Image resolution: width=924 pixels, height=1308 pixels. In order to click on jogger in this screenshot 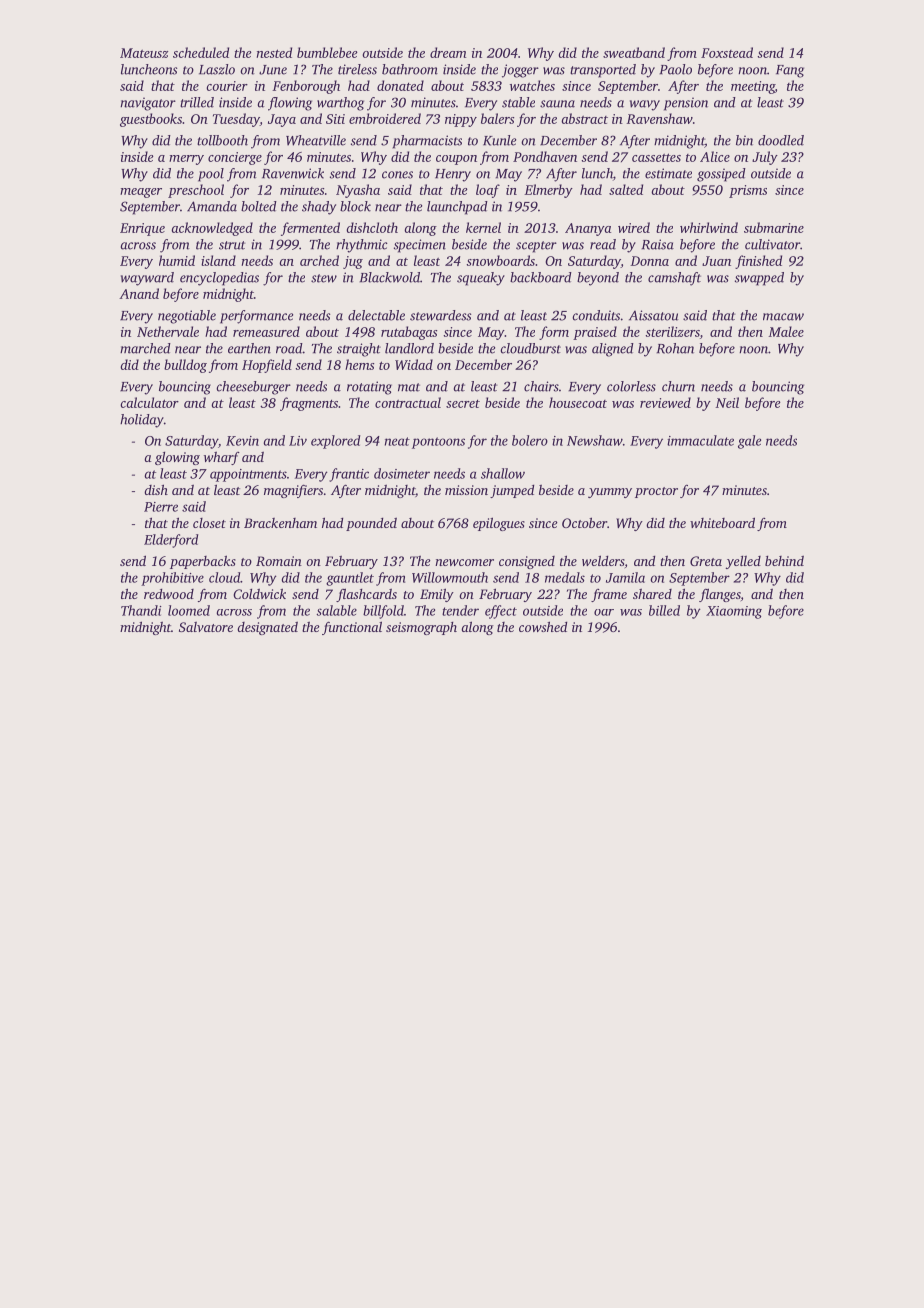, I will do `click(520, 71)`.
